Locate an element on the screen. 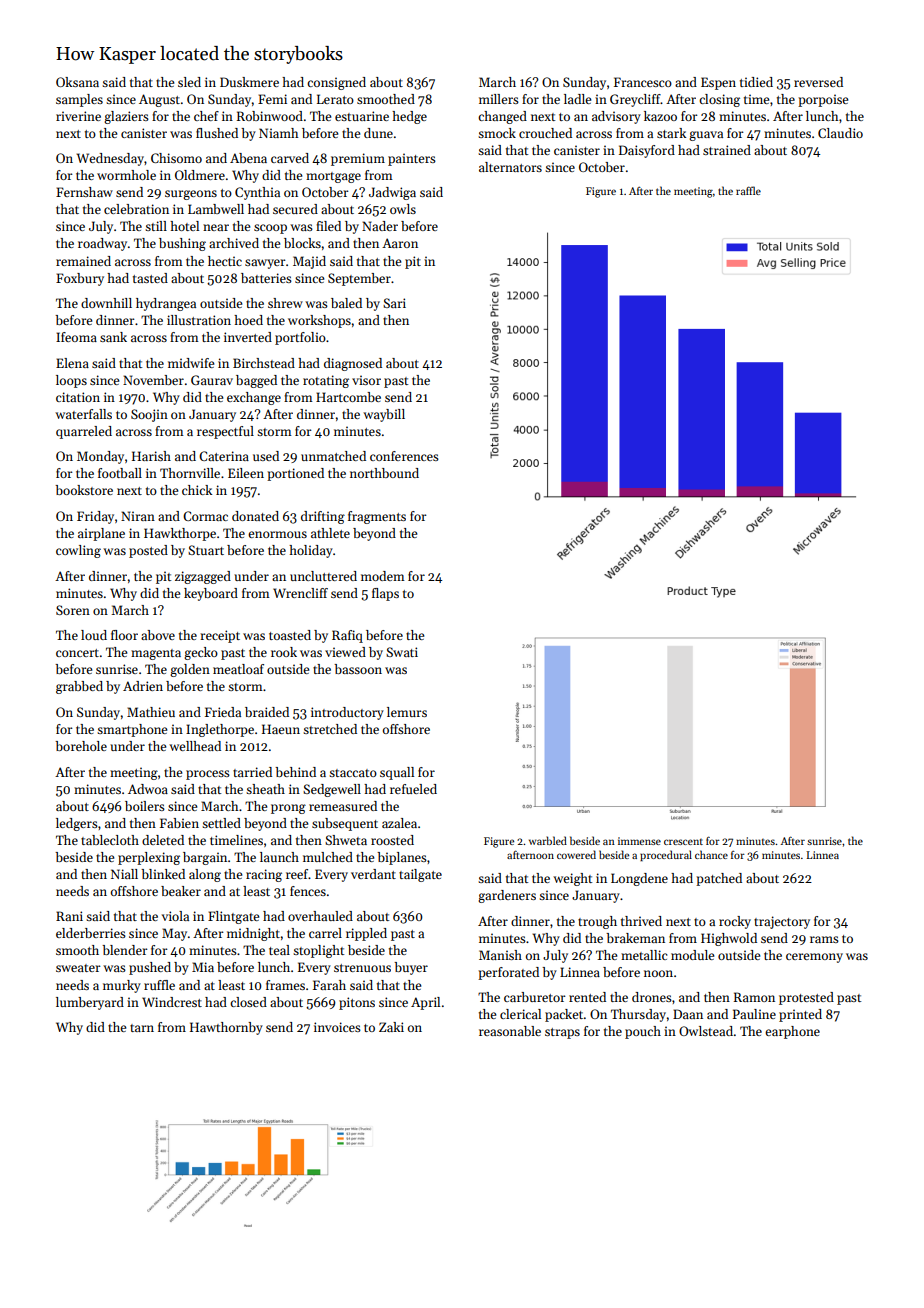 This screenshot has width=924, height=1308. concert is located at coordinates (77, 653).
